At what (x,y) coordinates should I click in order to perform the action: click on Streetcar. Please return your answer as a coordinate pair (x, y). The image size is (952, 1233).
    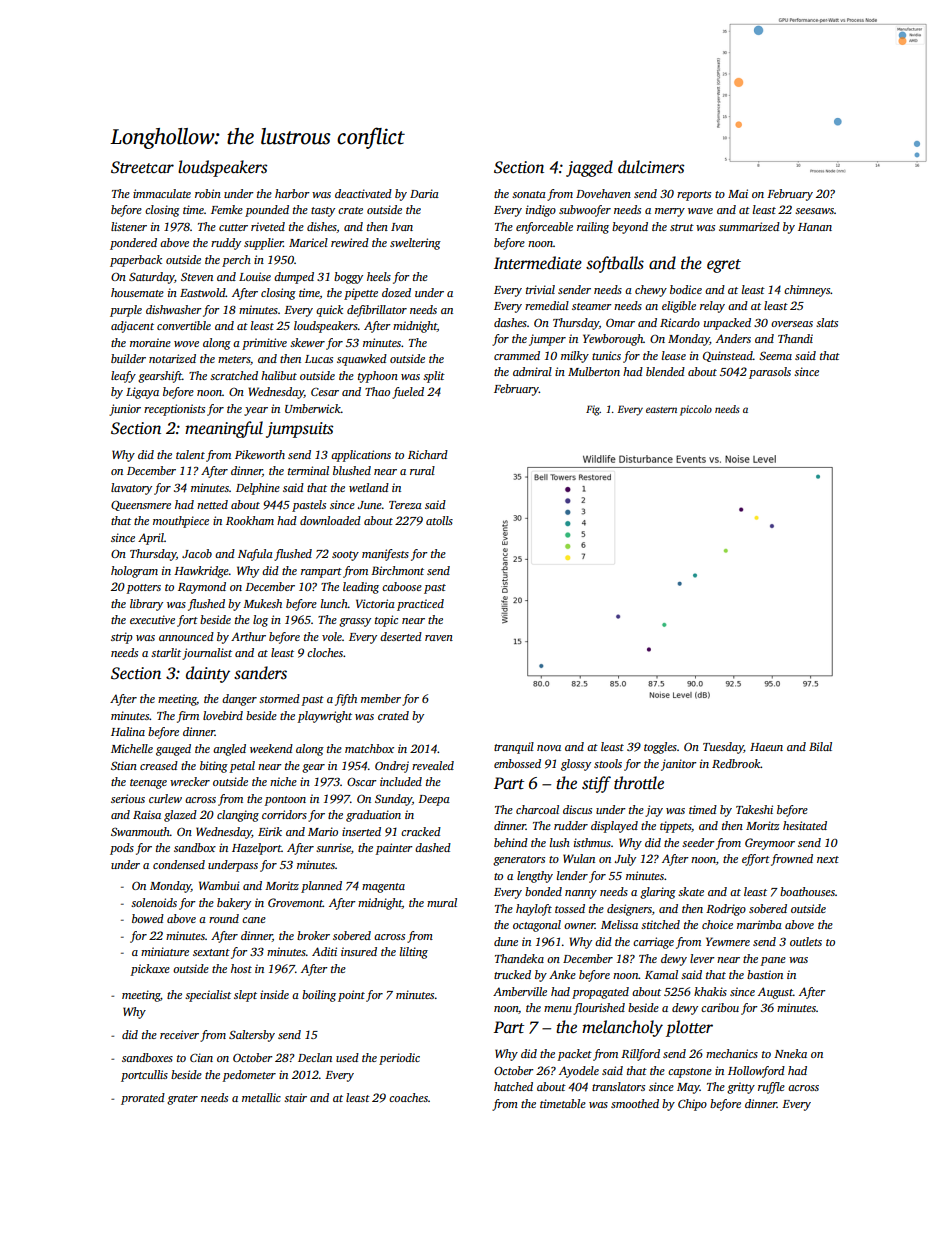
    Looking at the image, I should click on (142, 167).
